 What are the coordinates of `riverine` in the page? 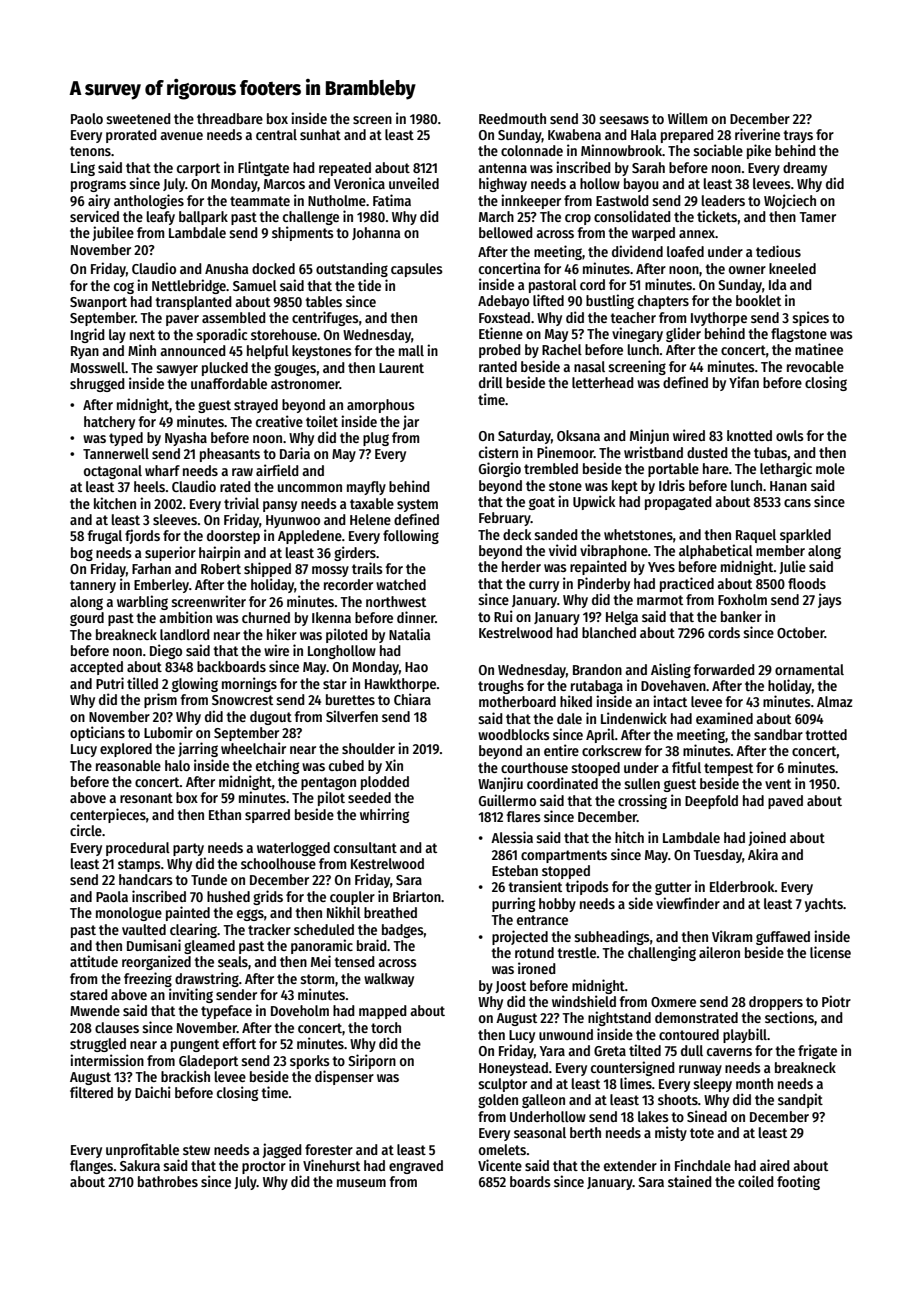 It's located at (757, 134).
